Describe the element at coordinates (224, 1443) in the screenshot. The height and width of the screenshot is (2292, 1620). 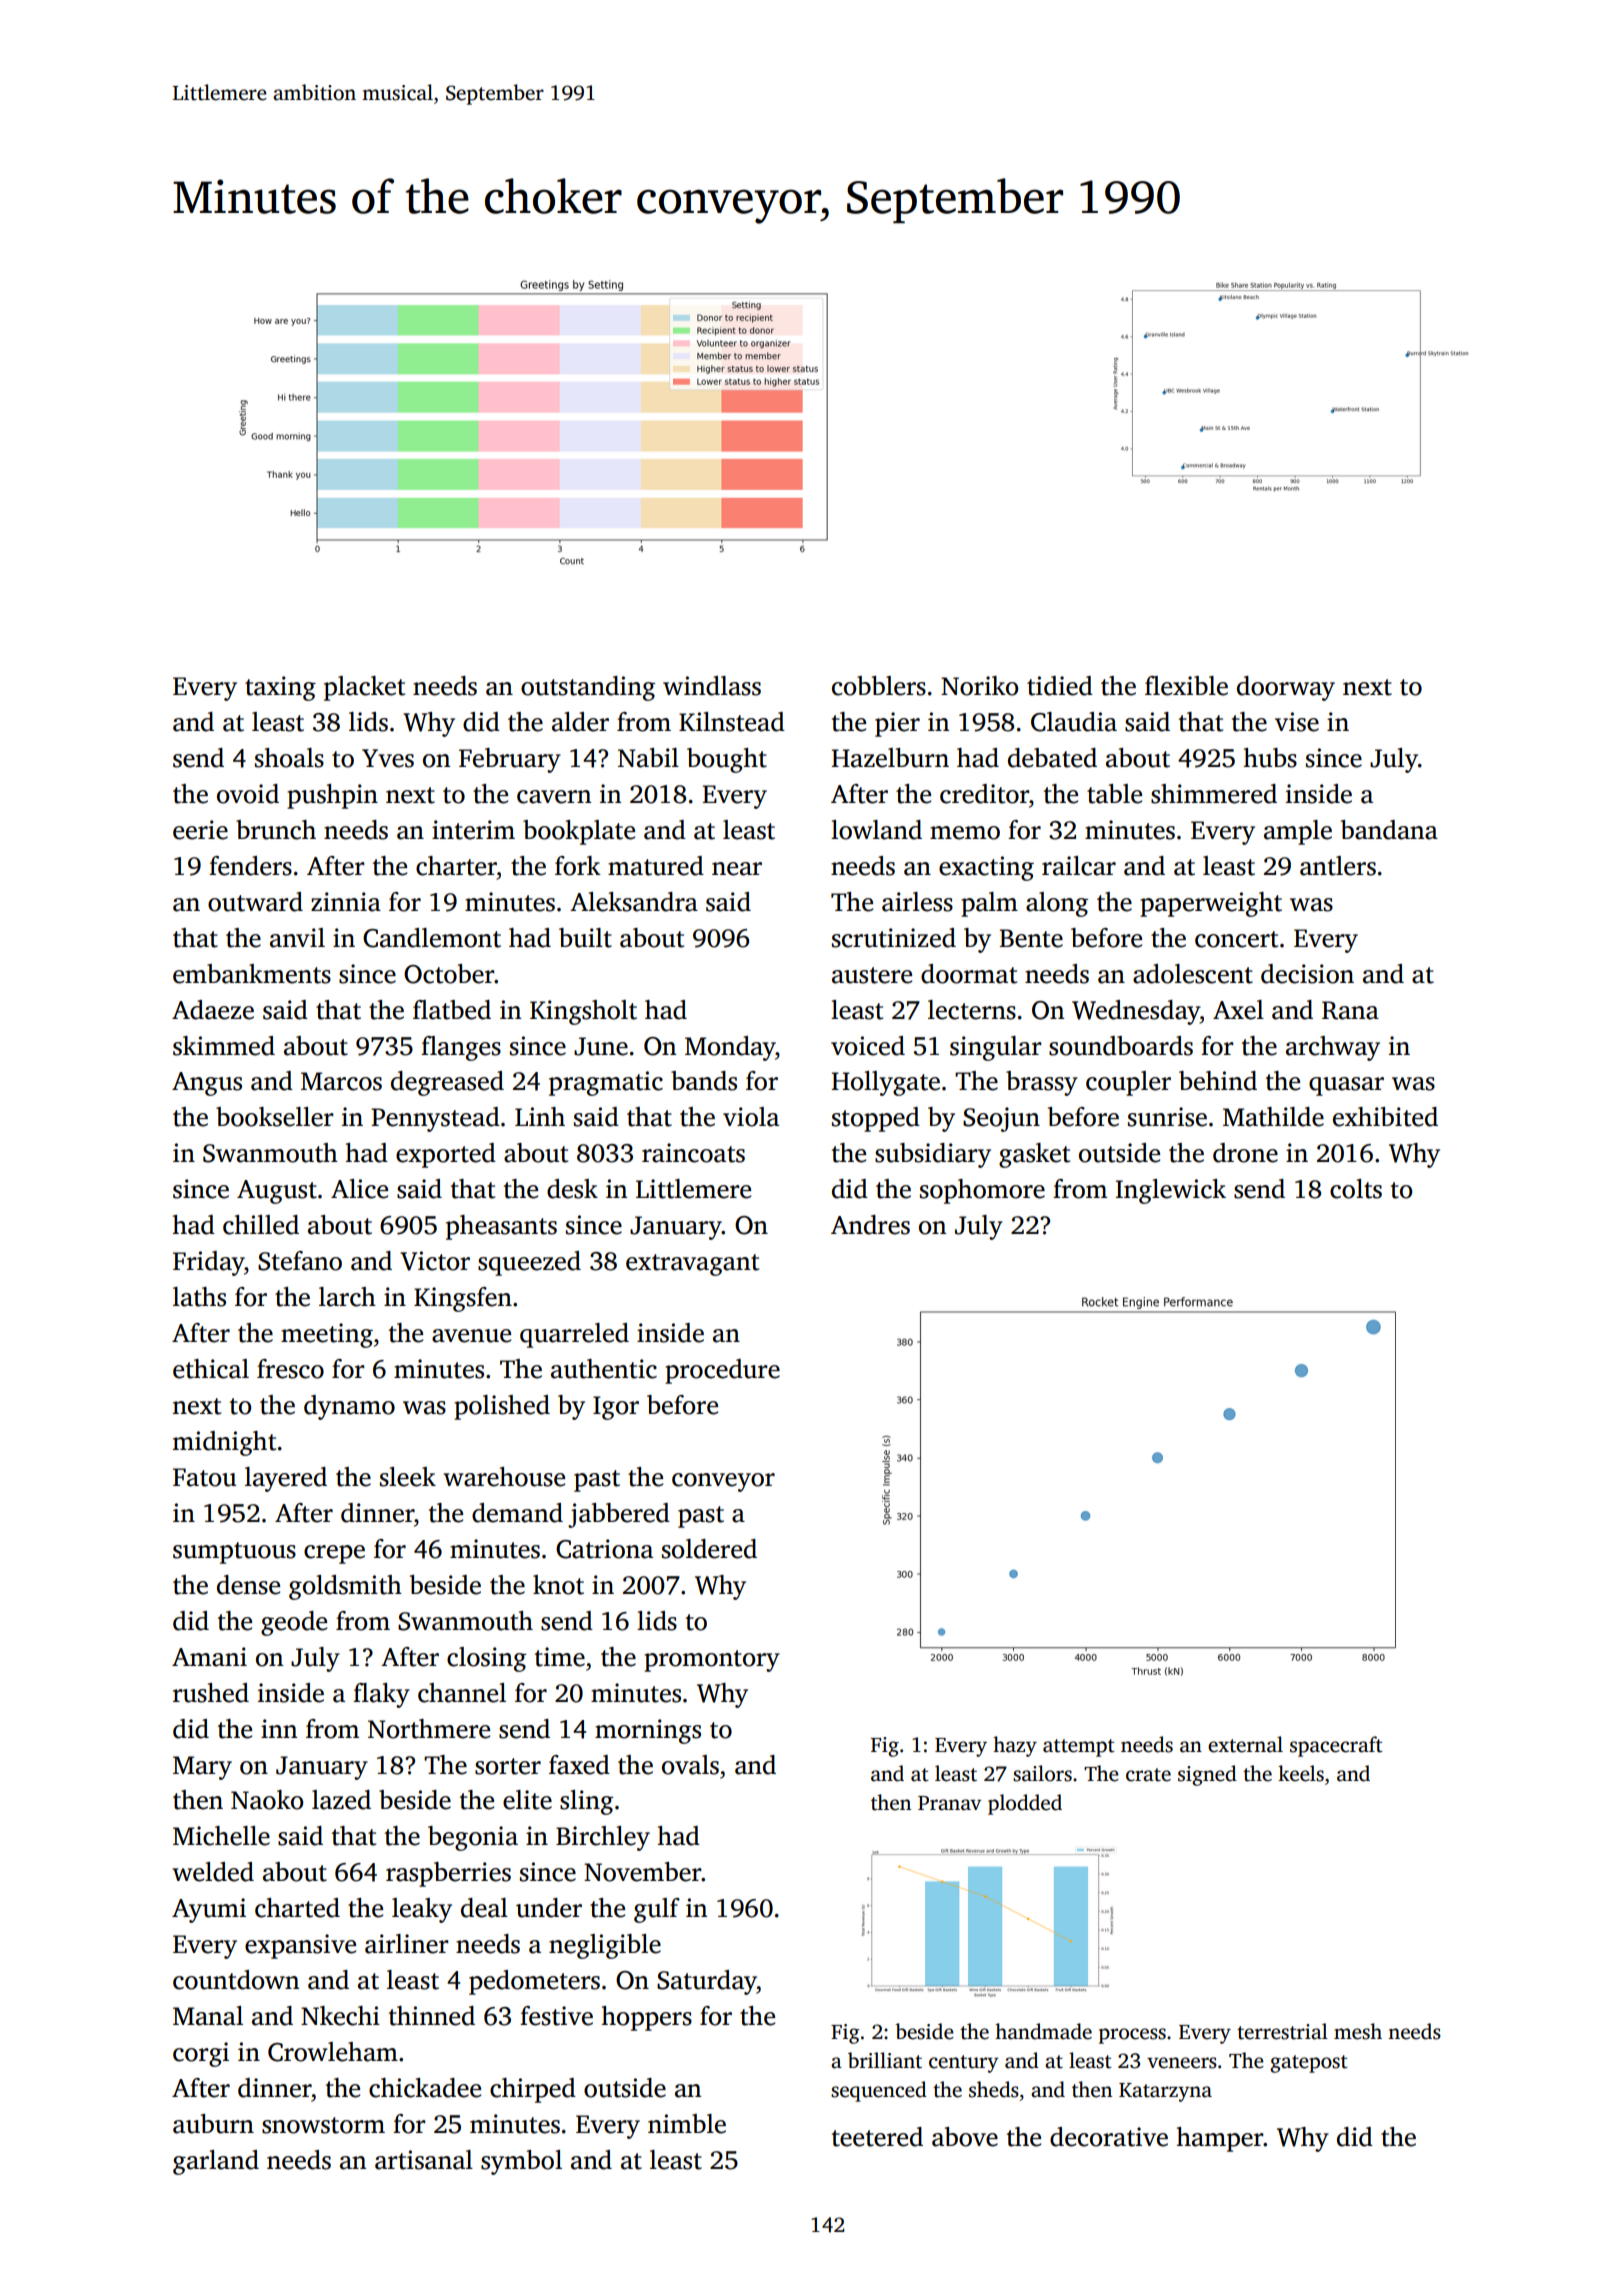
I see `midnight` at that location.
